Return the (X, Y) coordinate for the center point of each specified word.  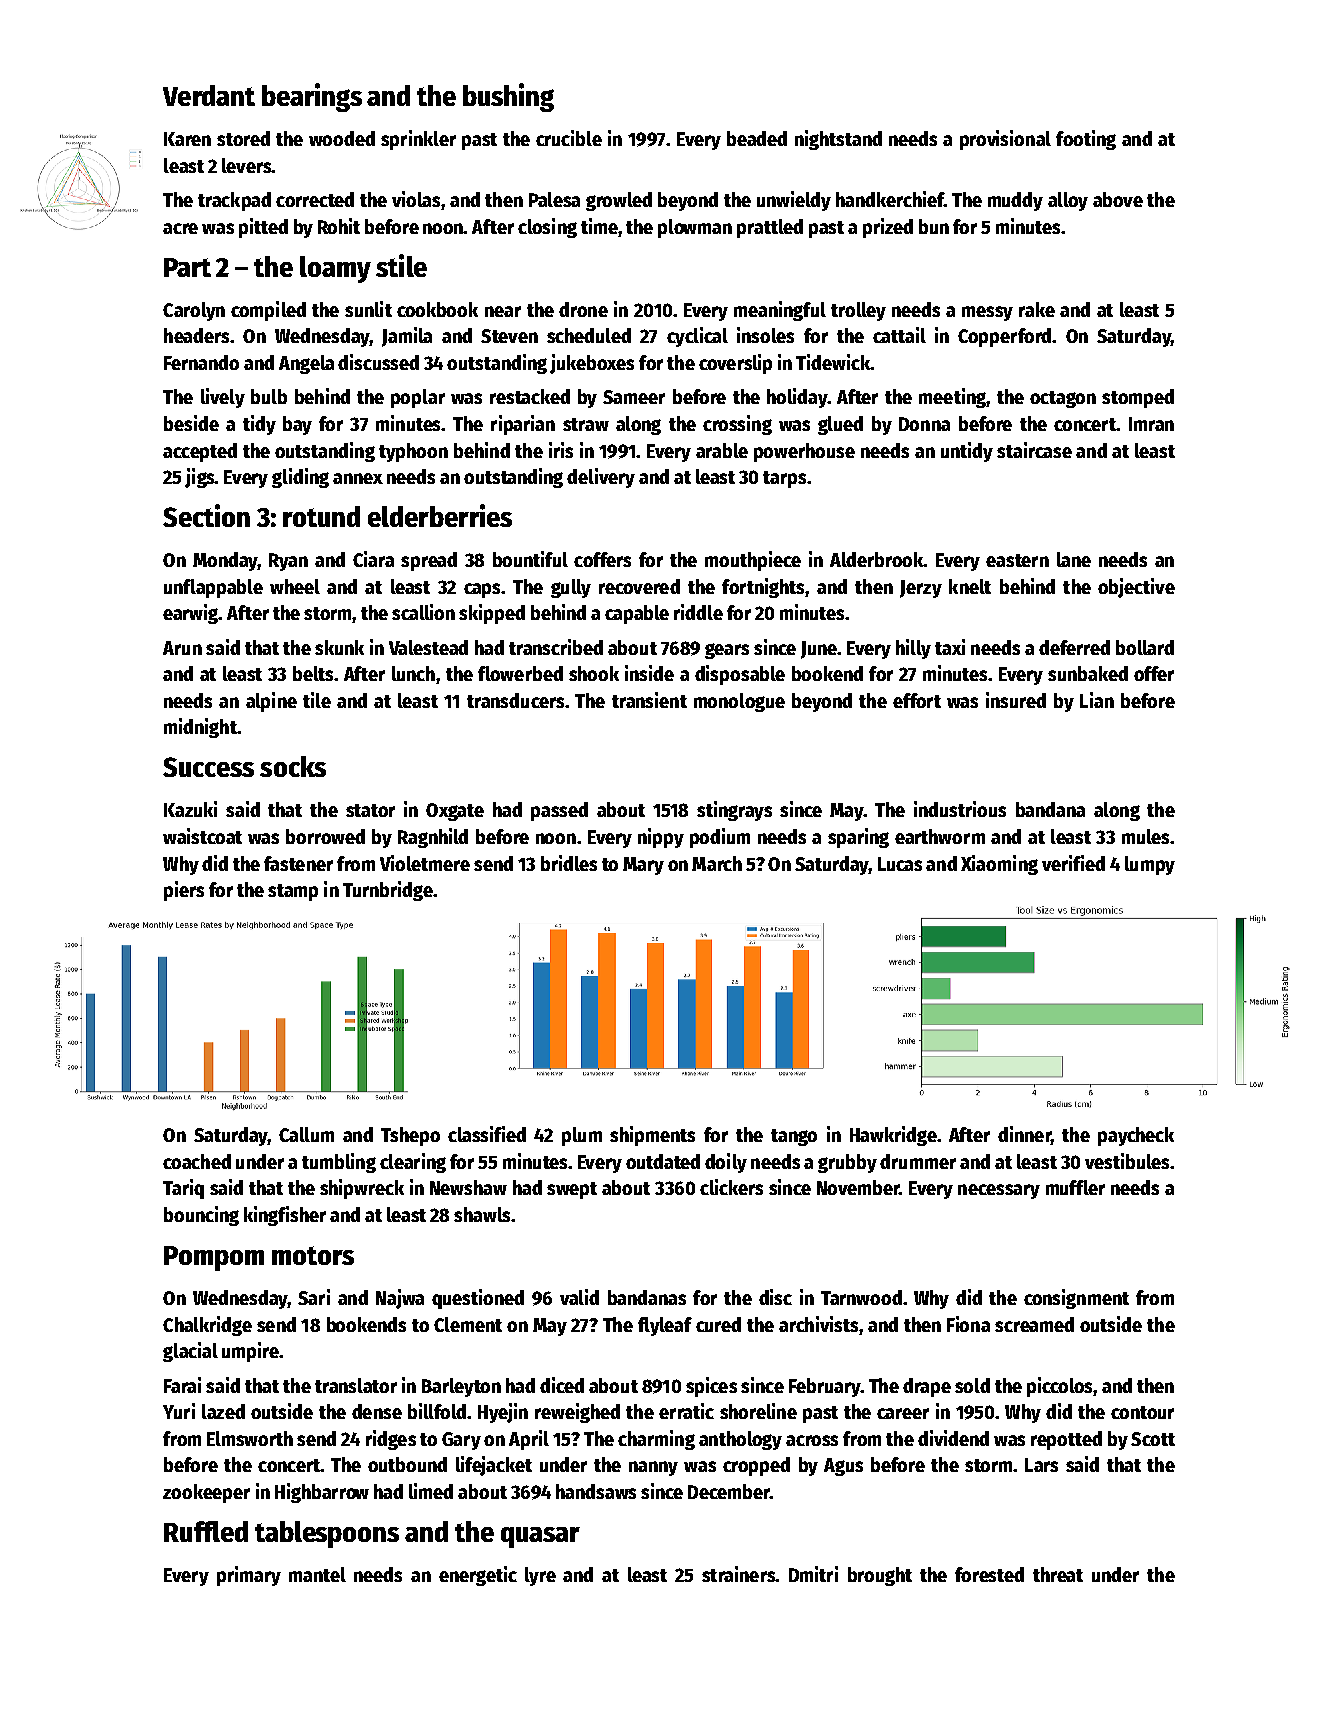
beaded (757, 138)
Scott (1153, 1439)
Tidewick (833, 362)
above (1118, 199)
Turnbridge (388, 891)
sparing (858, 838)
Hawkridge (893, 1136)
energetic (478, 1576)
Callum (306, 1134)
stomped (1138, 398)
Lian (1097, 700)
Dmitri (813, 1574)
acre (180, 228)
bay (297, 425)
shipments (652, 1136)
